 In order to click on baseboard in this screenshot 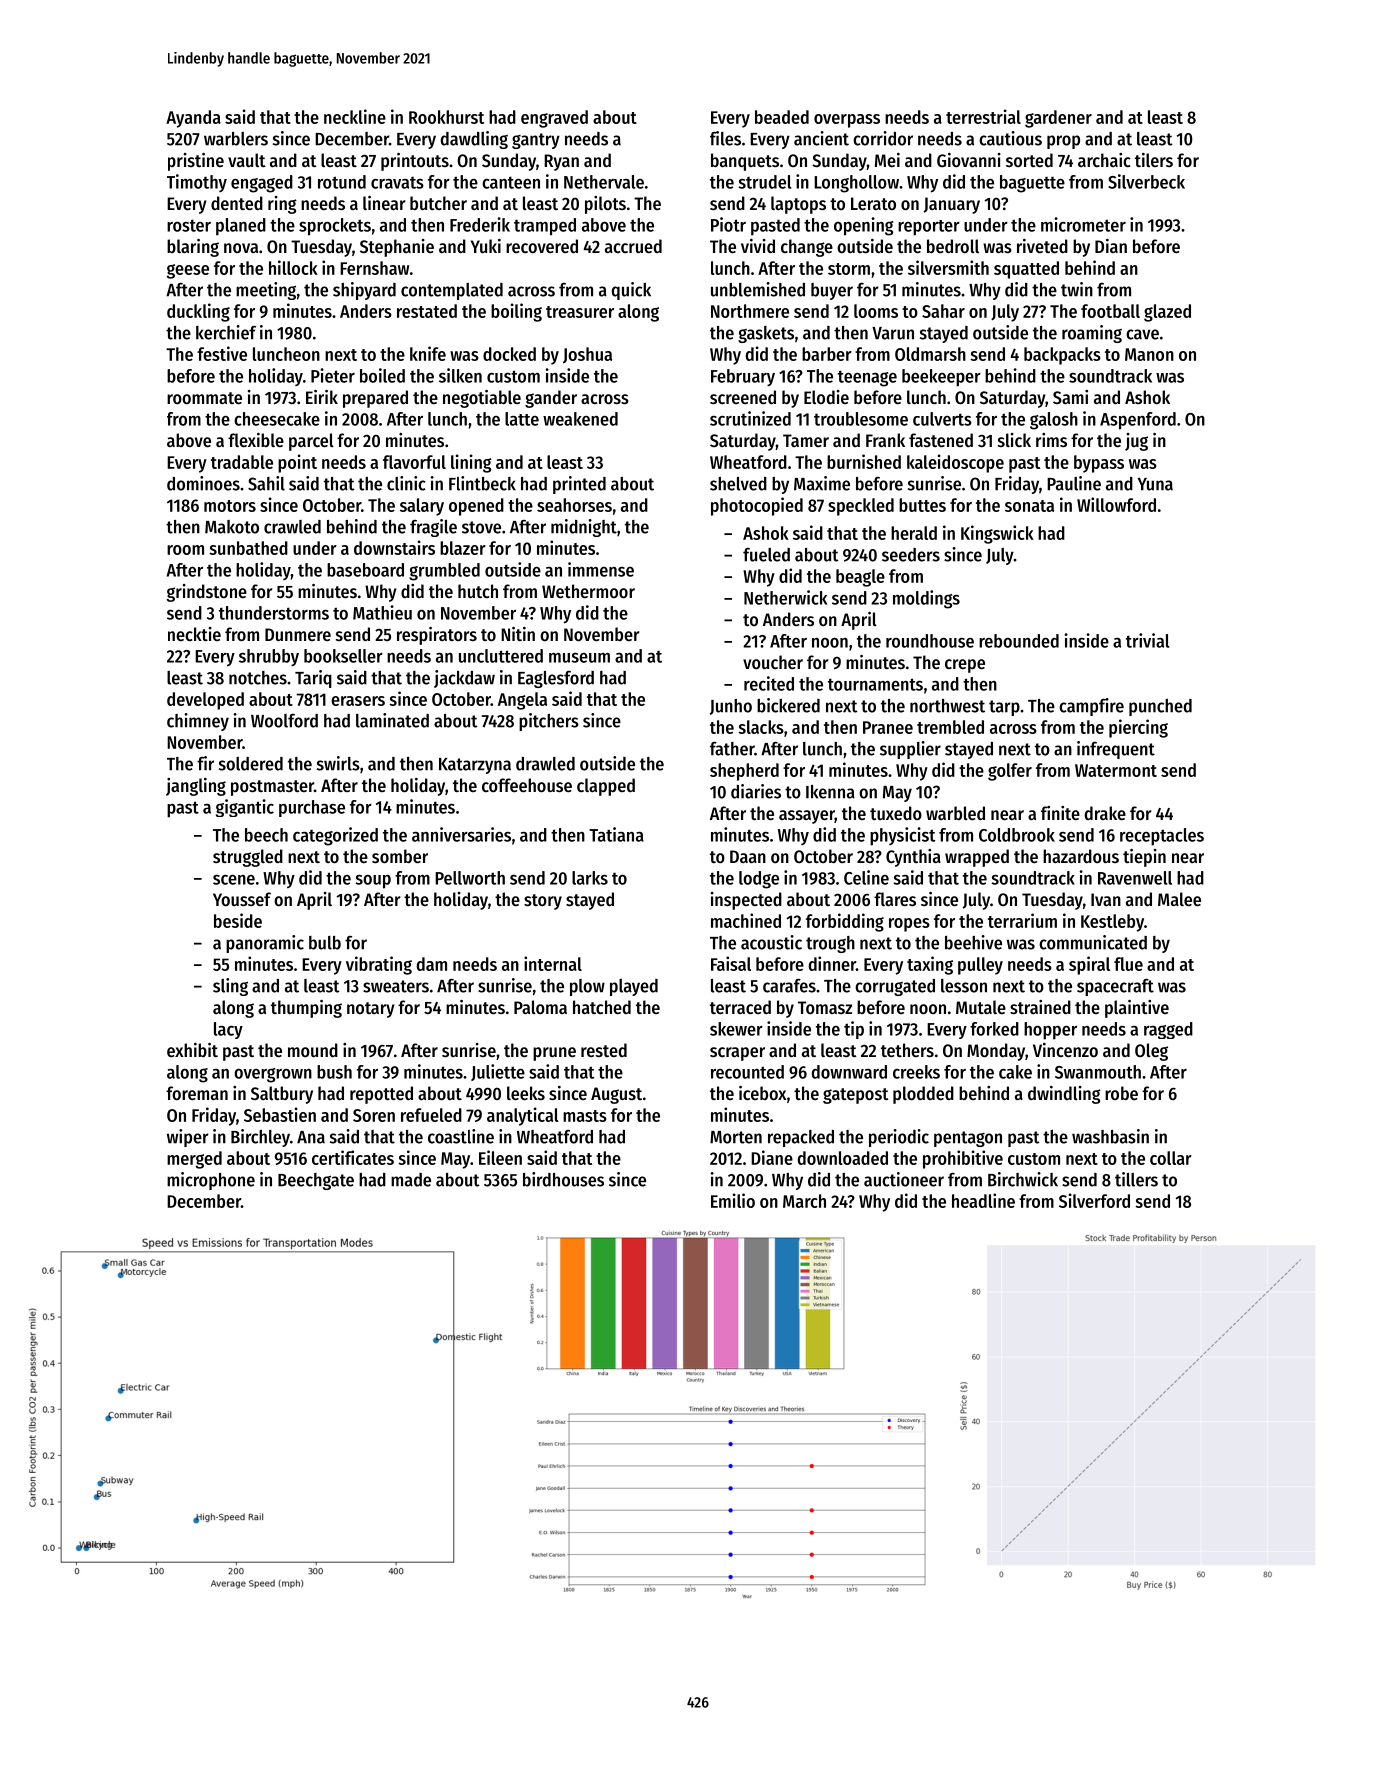, I will do `click(365, 570)`.
